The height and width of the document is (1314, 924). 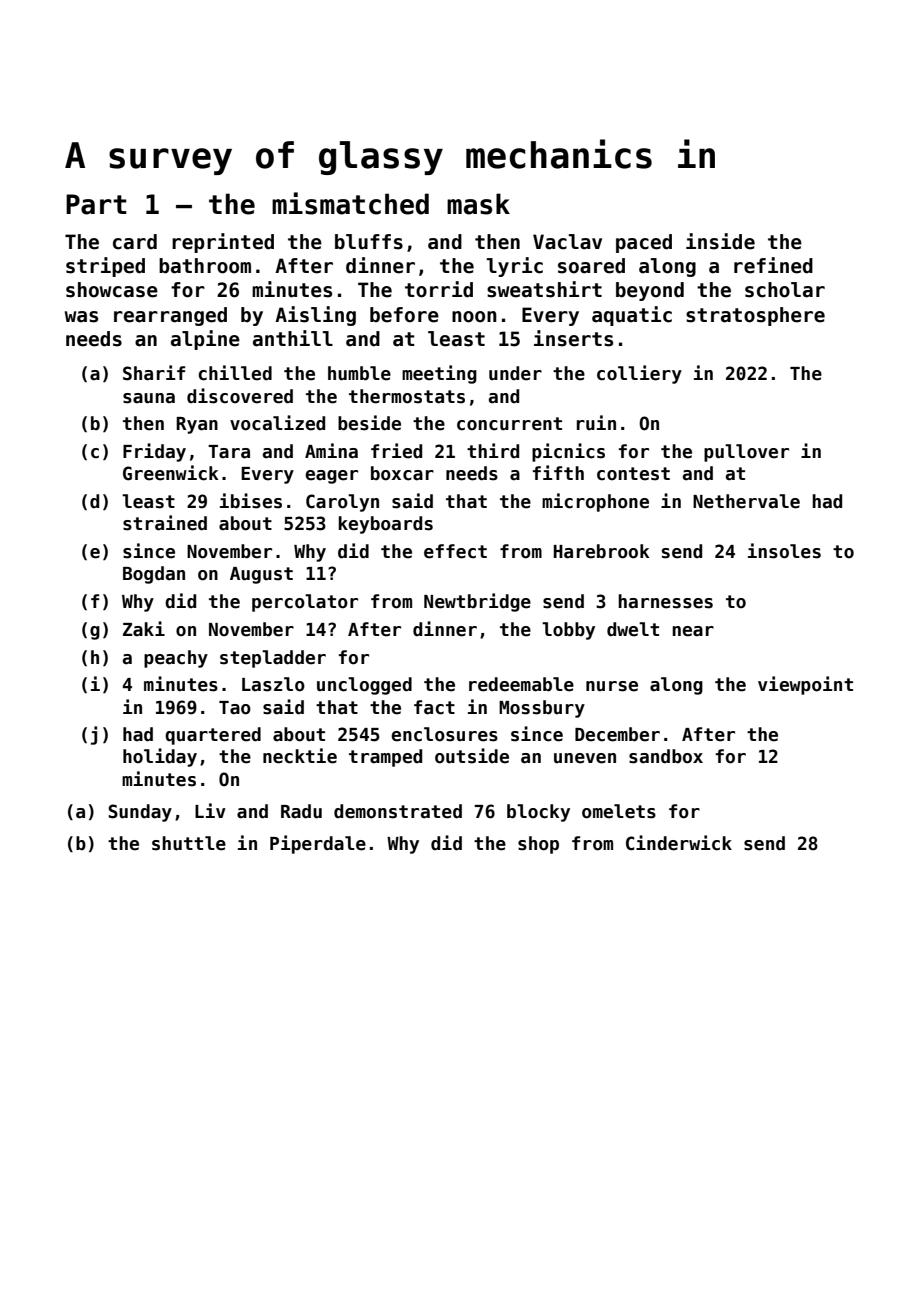 I want to click on inside, so click(x=720, y=241).
